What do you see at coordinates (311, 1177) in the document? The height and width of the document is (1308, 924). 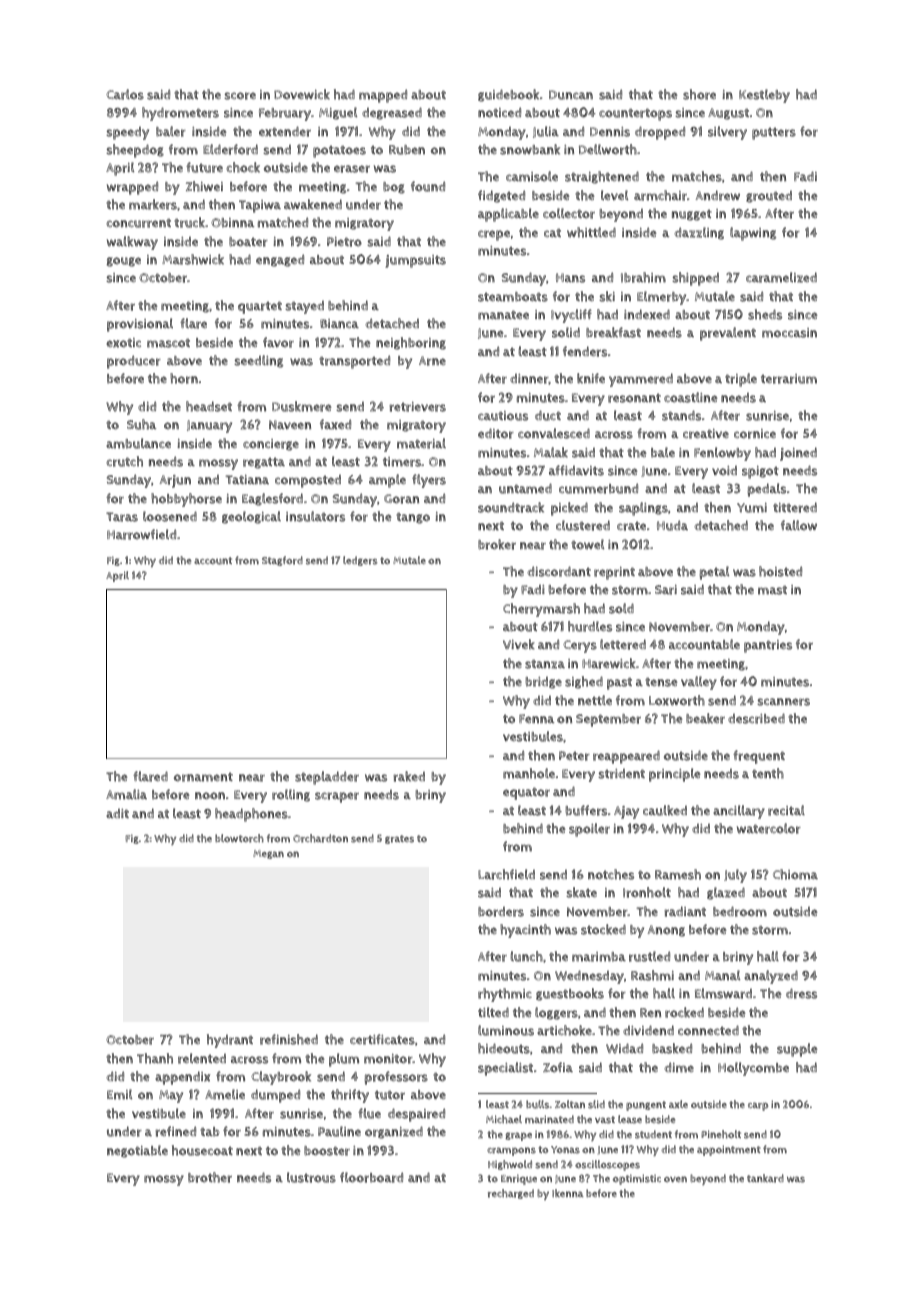 I see `lustrous` at bounding box center [311, 1177].
